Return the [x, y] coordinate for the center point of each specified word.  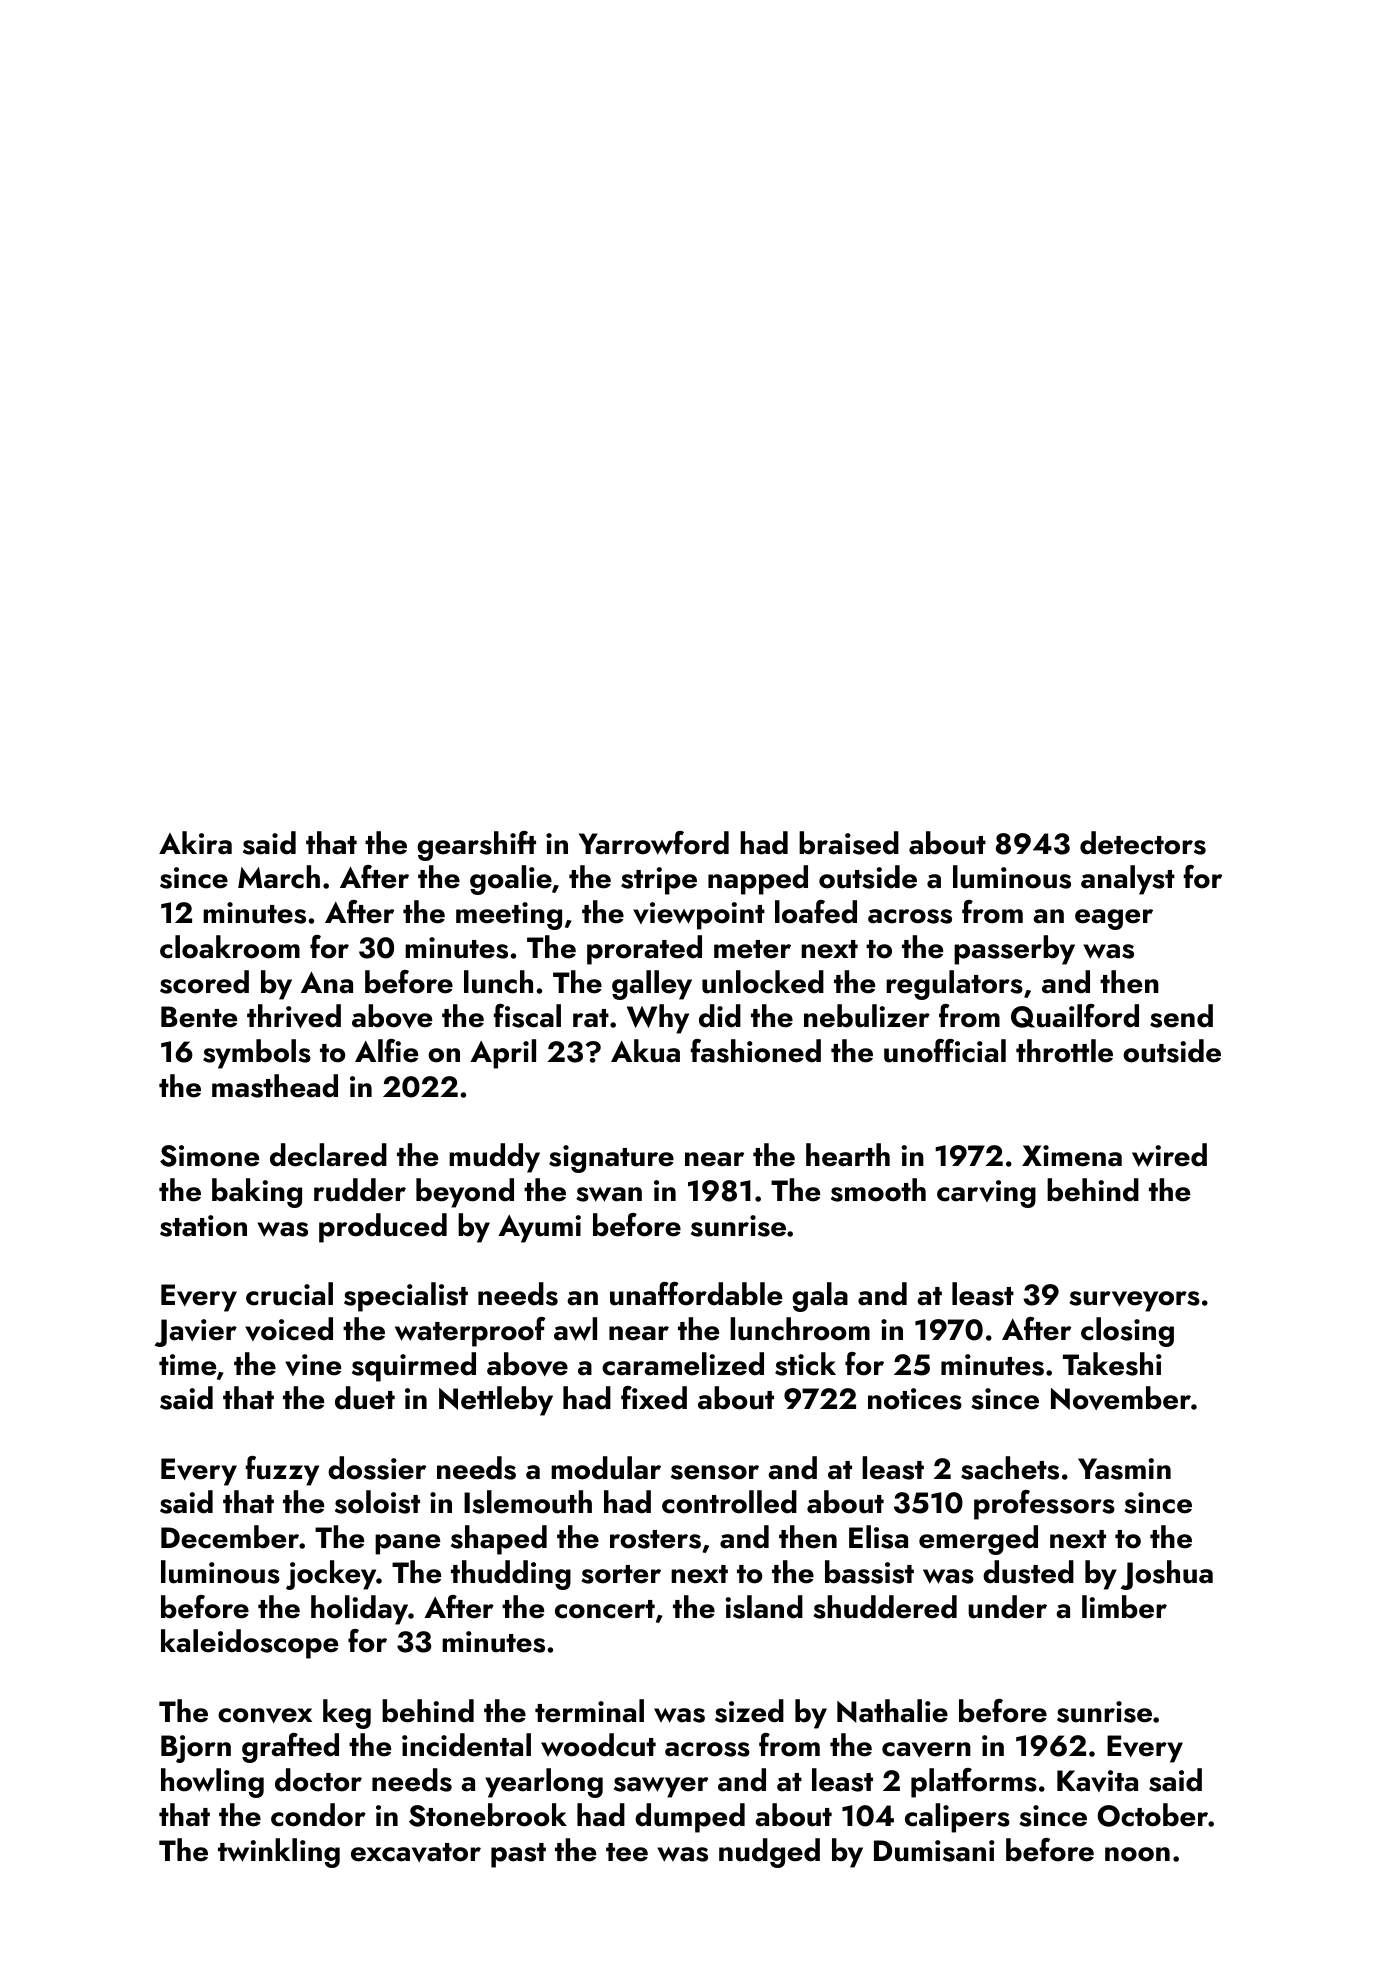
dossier [377, 1468]
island [764, 1607]
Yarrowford [654, 843]
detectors [1143, 843]
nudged [769, 1853]
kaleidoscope [249, 1644]
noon [1137, 1854]
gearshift [476, 846]
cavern [926, 1749]
